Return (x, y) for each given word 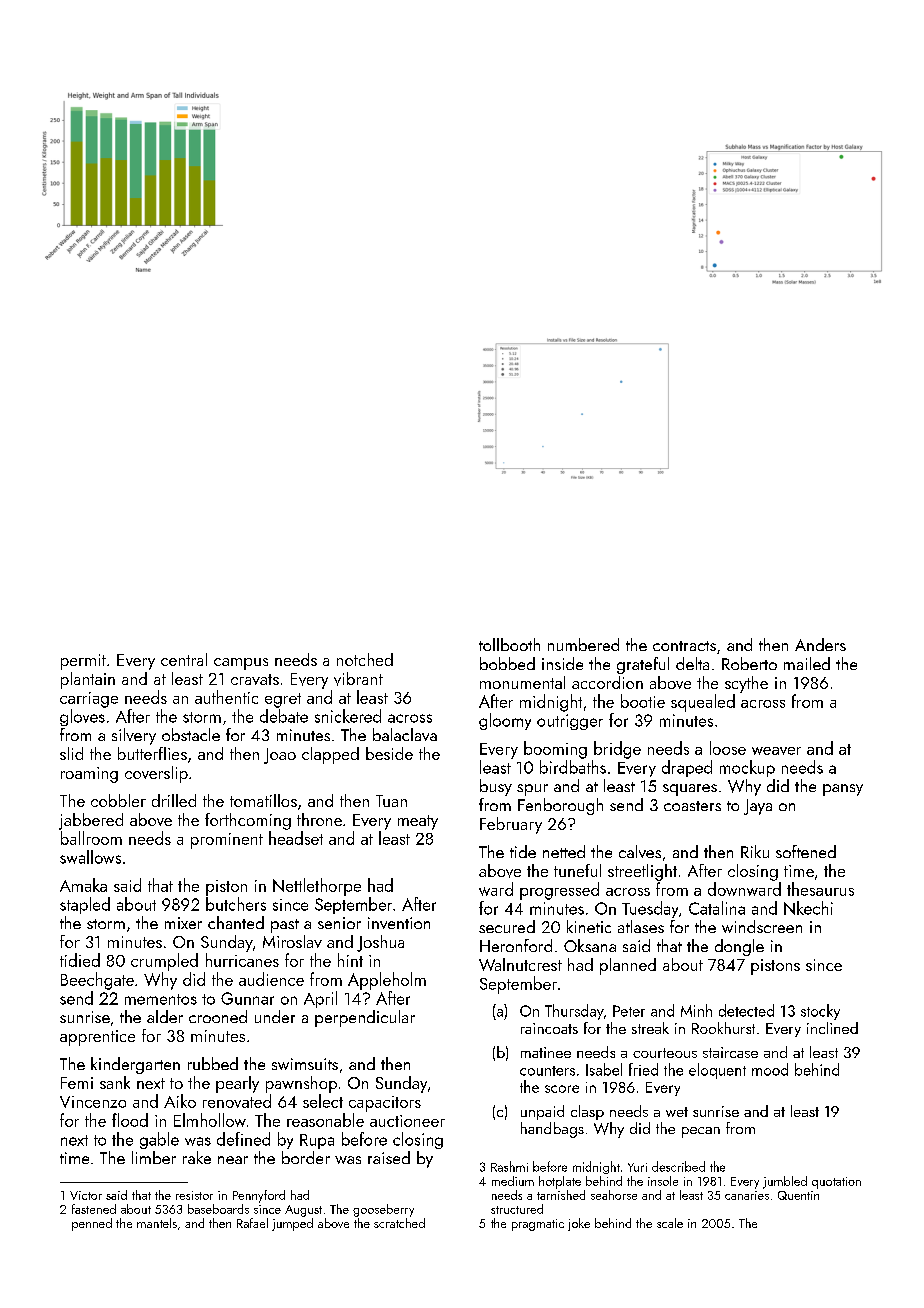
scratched (399, 1223)
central (184, 659)
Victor (86, 1195)
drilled (174, 800)
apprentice (97, 1038)
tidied (80, 960)
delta (692, 663)
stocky (820, 1012)
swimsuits (305, 1064)
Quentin (798, 1195)
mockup (747, 768)
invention (399, 923)
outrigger (570, 722)
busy (496, 787)
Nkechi (808, 908)
